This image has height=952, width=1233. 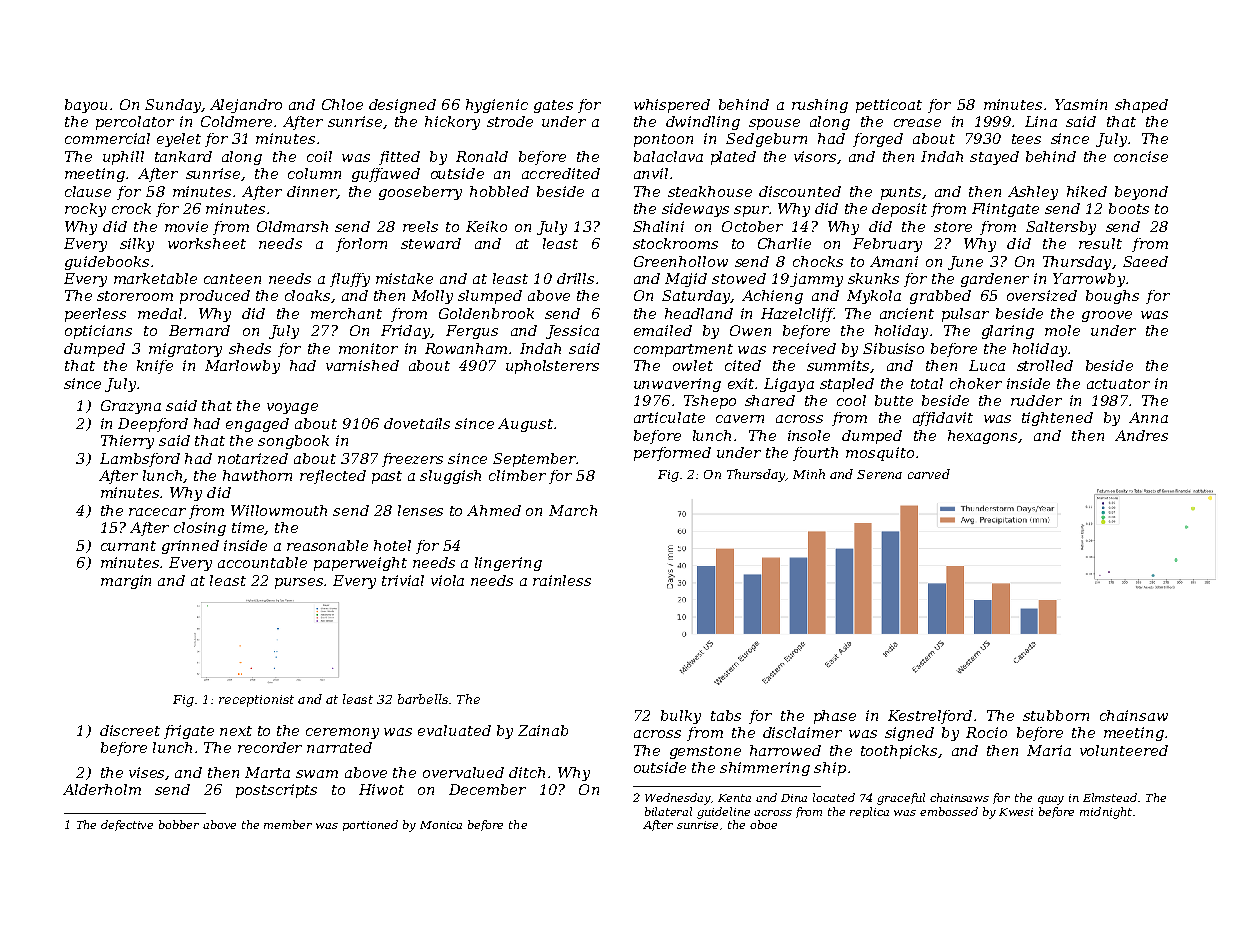 What do you see at coordinates (562, 580) in the image?
I see `rainless` at bounding box center [562, 580].
